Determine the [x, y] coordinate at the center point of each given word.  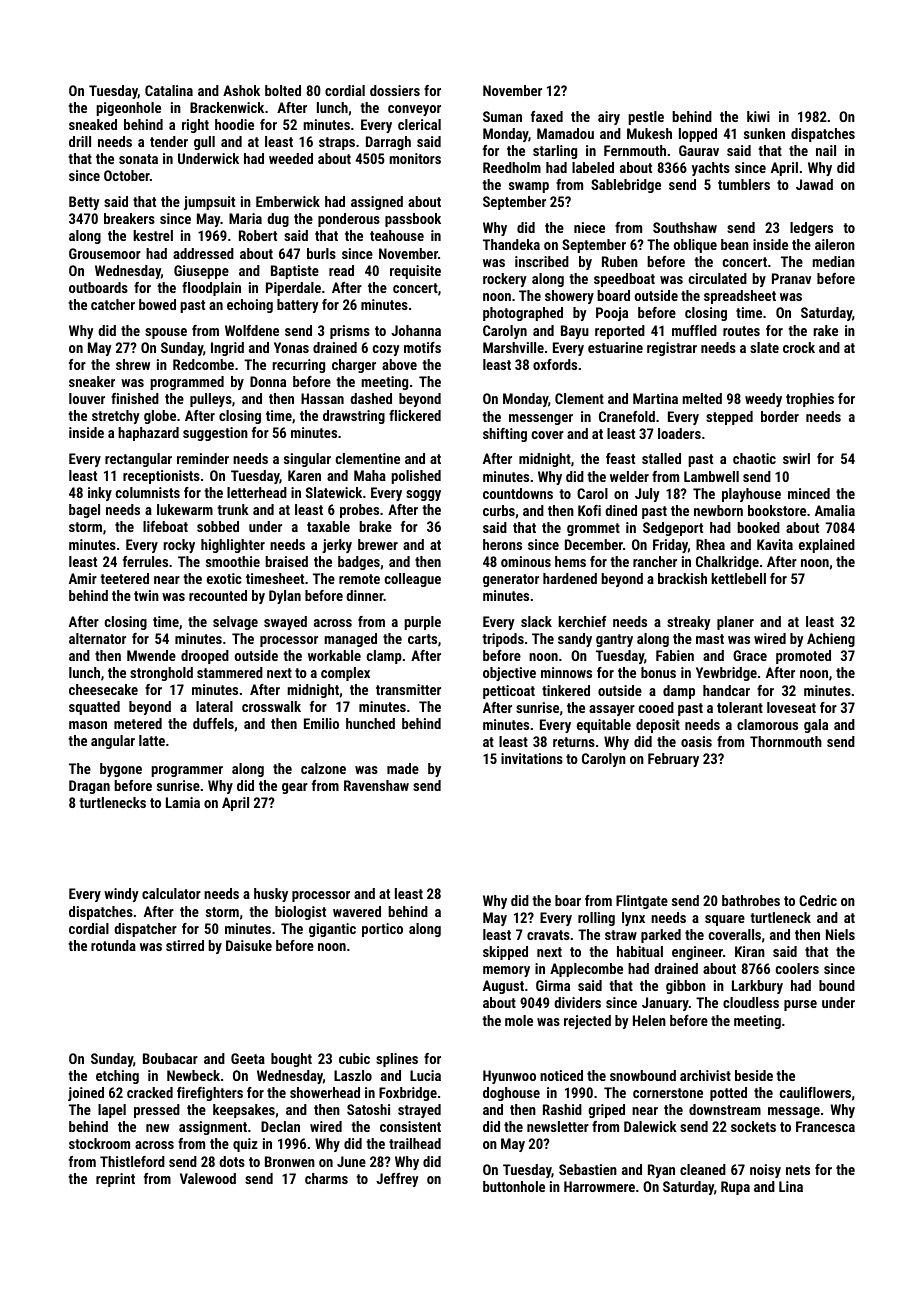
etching [117, 1077]
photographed [523, 314]
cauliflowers [815, 1092]
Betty [84, 203]
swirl [796, 458]
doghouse [511, 1094]
